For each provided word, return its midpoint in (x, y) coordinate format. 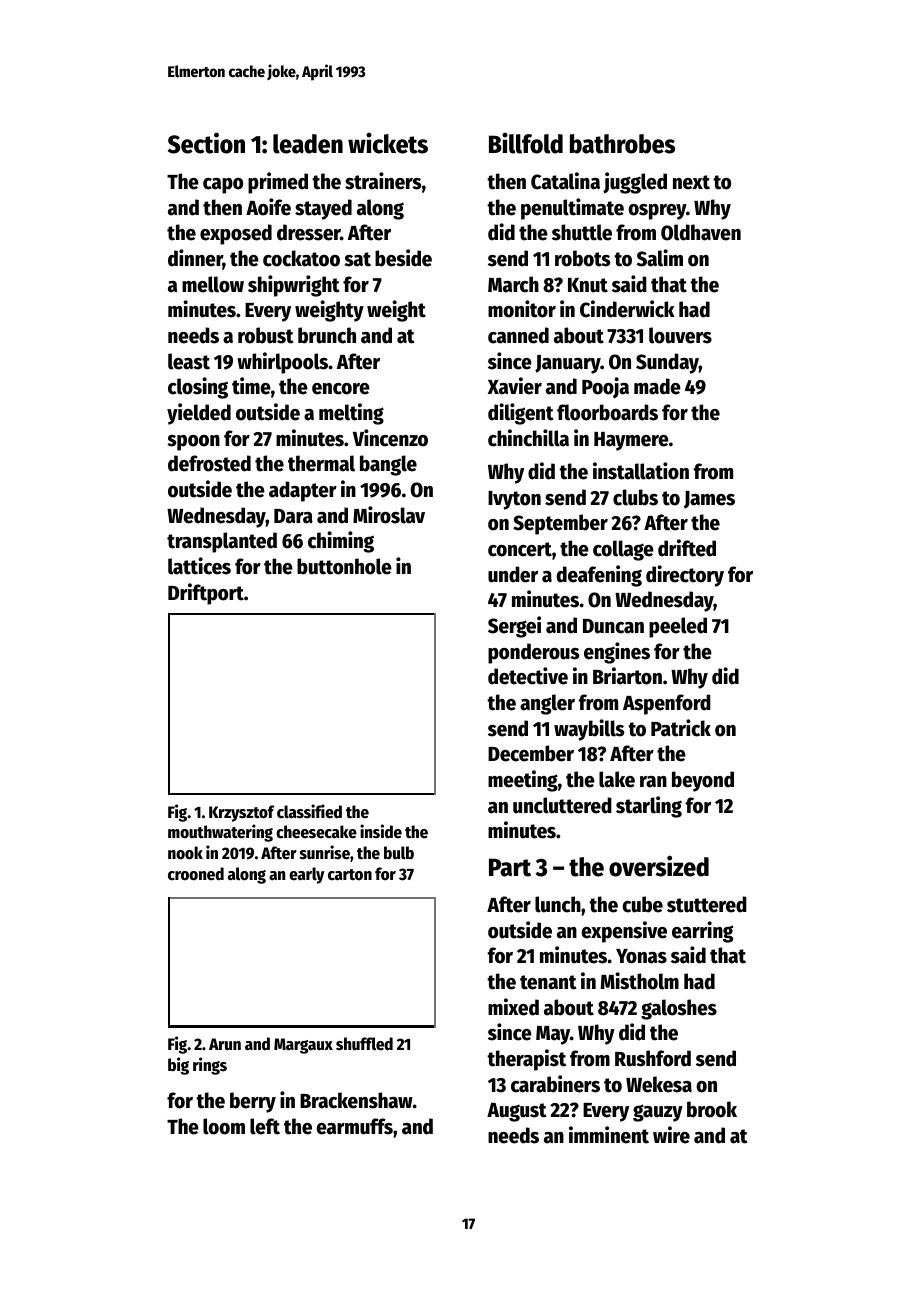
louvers (680, 335)
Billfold (526, 143)
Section (206, 143)
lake (617, 779)
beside (403, 258)
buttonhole (344, 566)
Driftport (206, 594)
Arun (225, 1044)
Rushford (653, 1058)
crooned (196, 874)
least (189, 361)
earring (702, 932)
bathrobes (622, 144)
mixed (513, 1007)
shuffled (364, 1044)
